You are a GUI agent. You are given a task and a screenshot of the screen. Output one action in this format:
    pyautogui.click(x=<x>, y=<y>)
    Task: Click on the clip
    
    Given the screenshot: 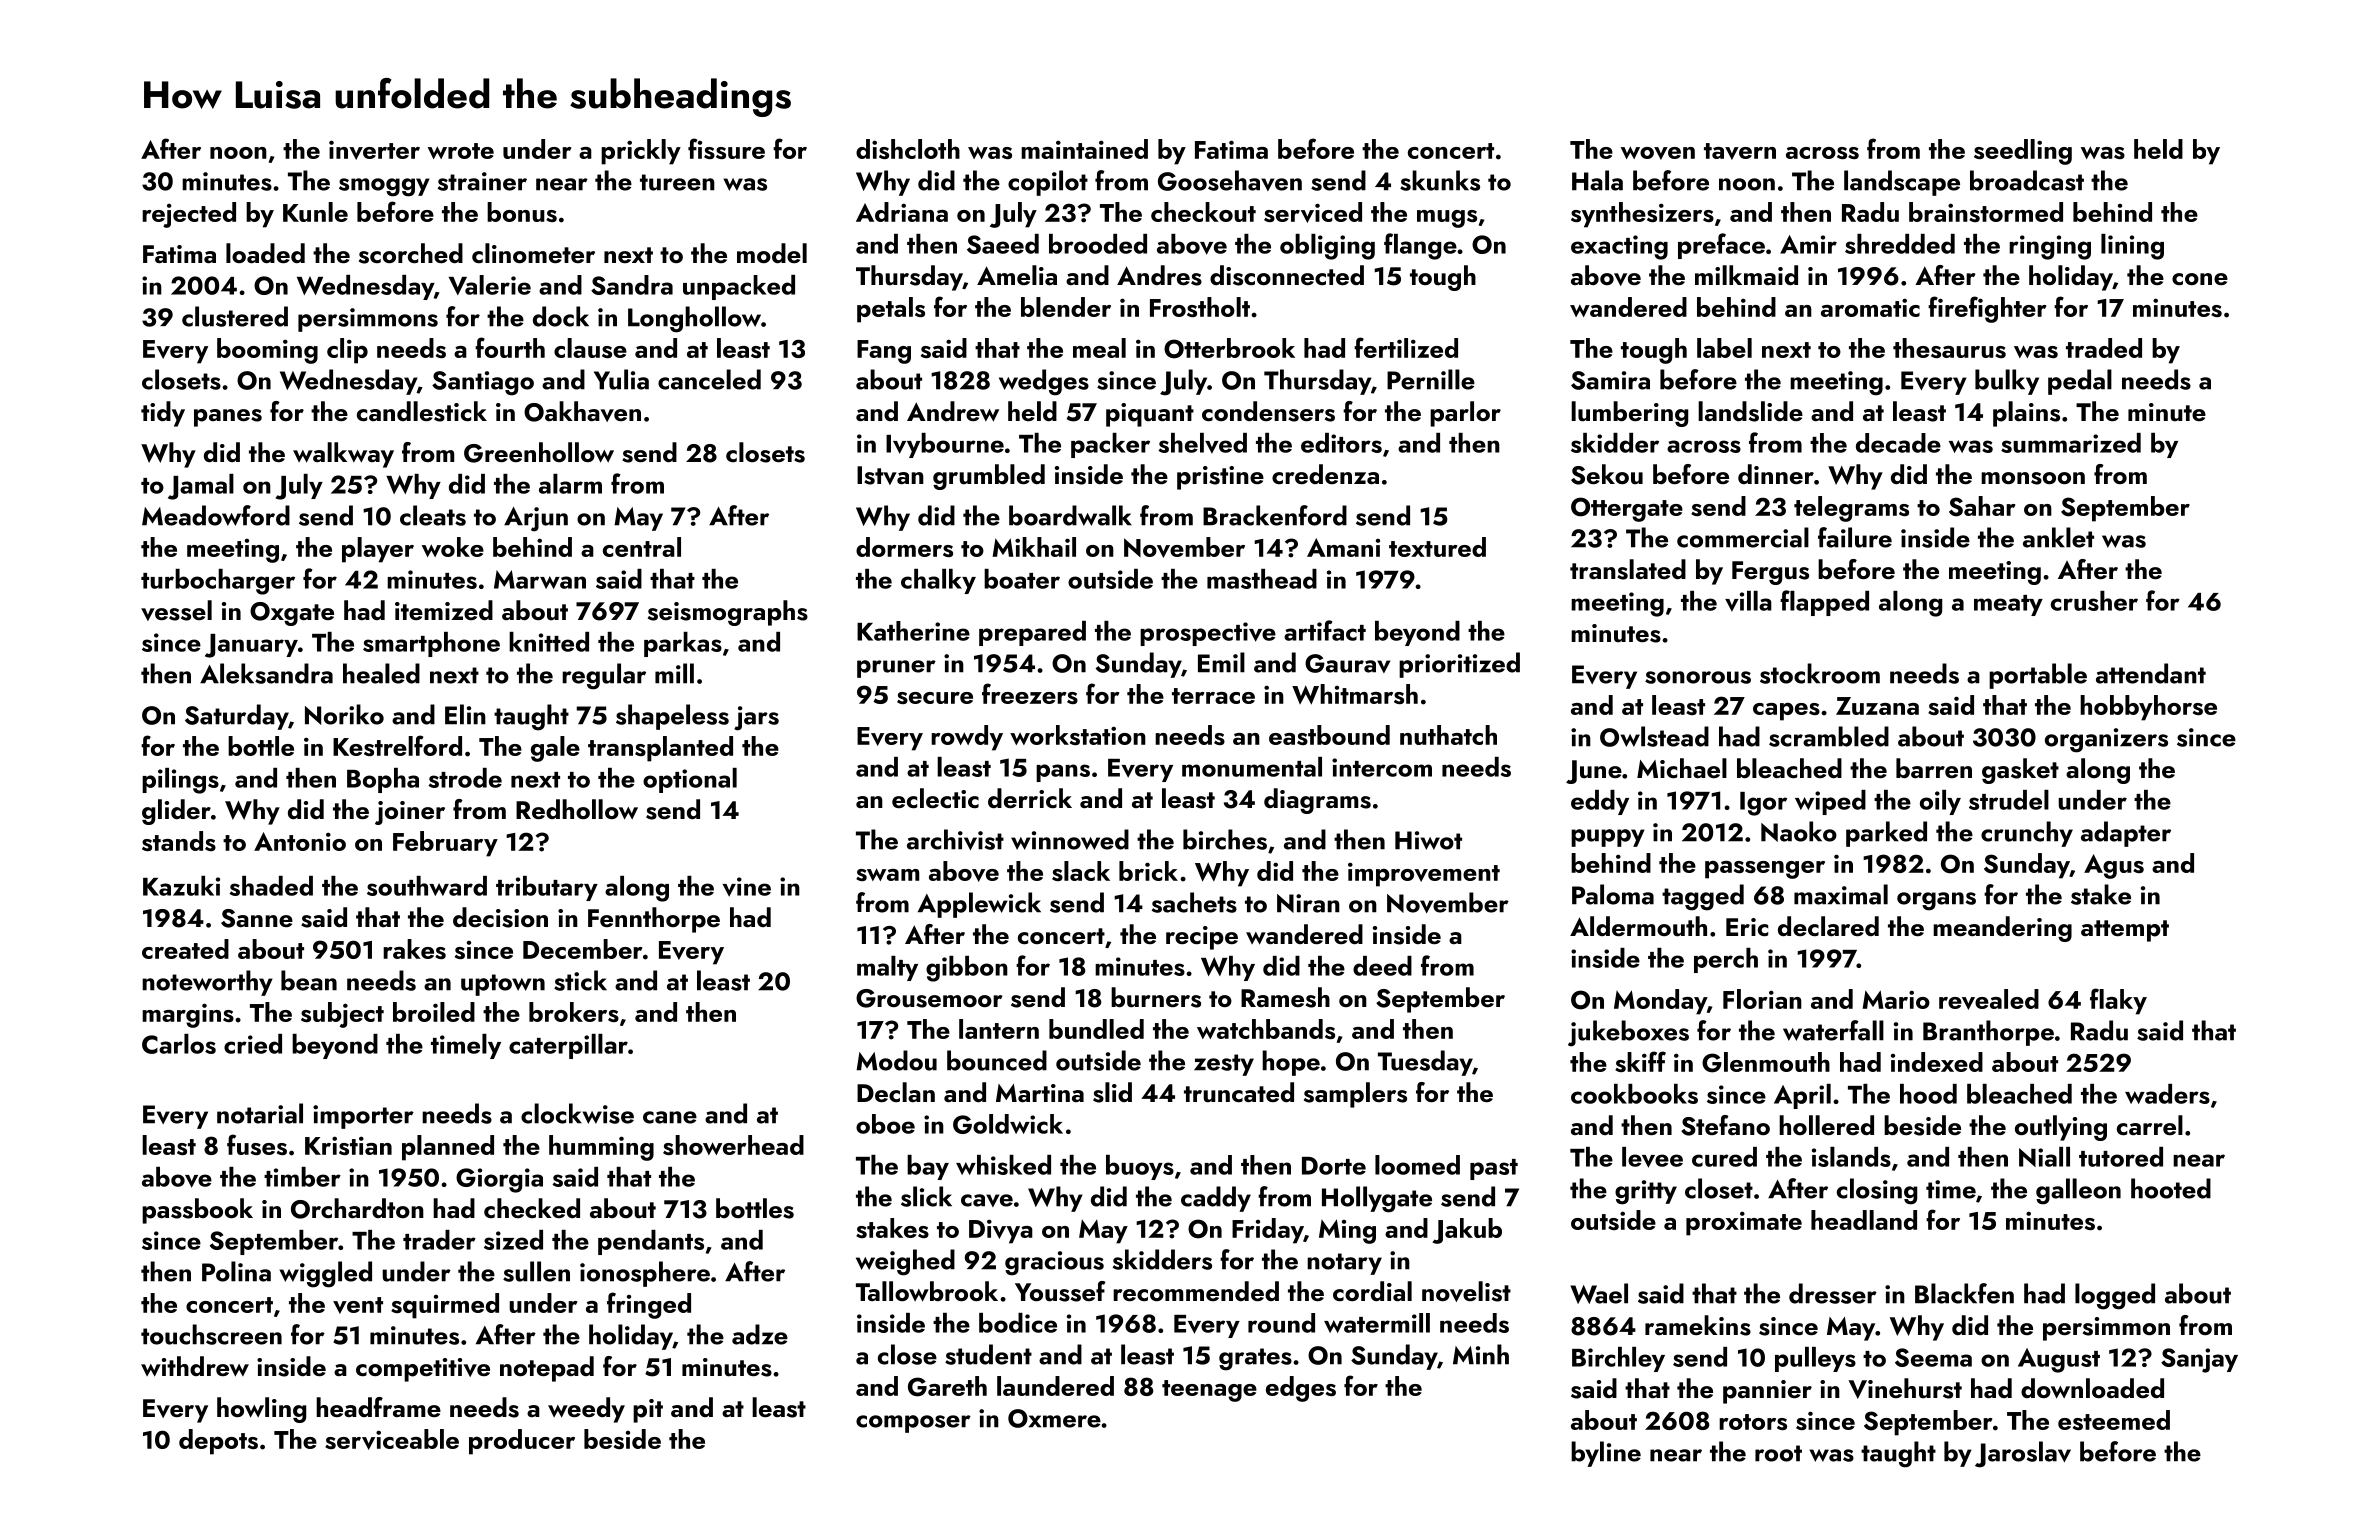 What is the action you would take?
    pyautogui.click(x=347, y=351)
